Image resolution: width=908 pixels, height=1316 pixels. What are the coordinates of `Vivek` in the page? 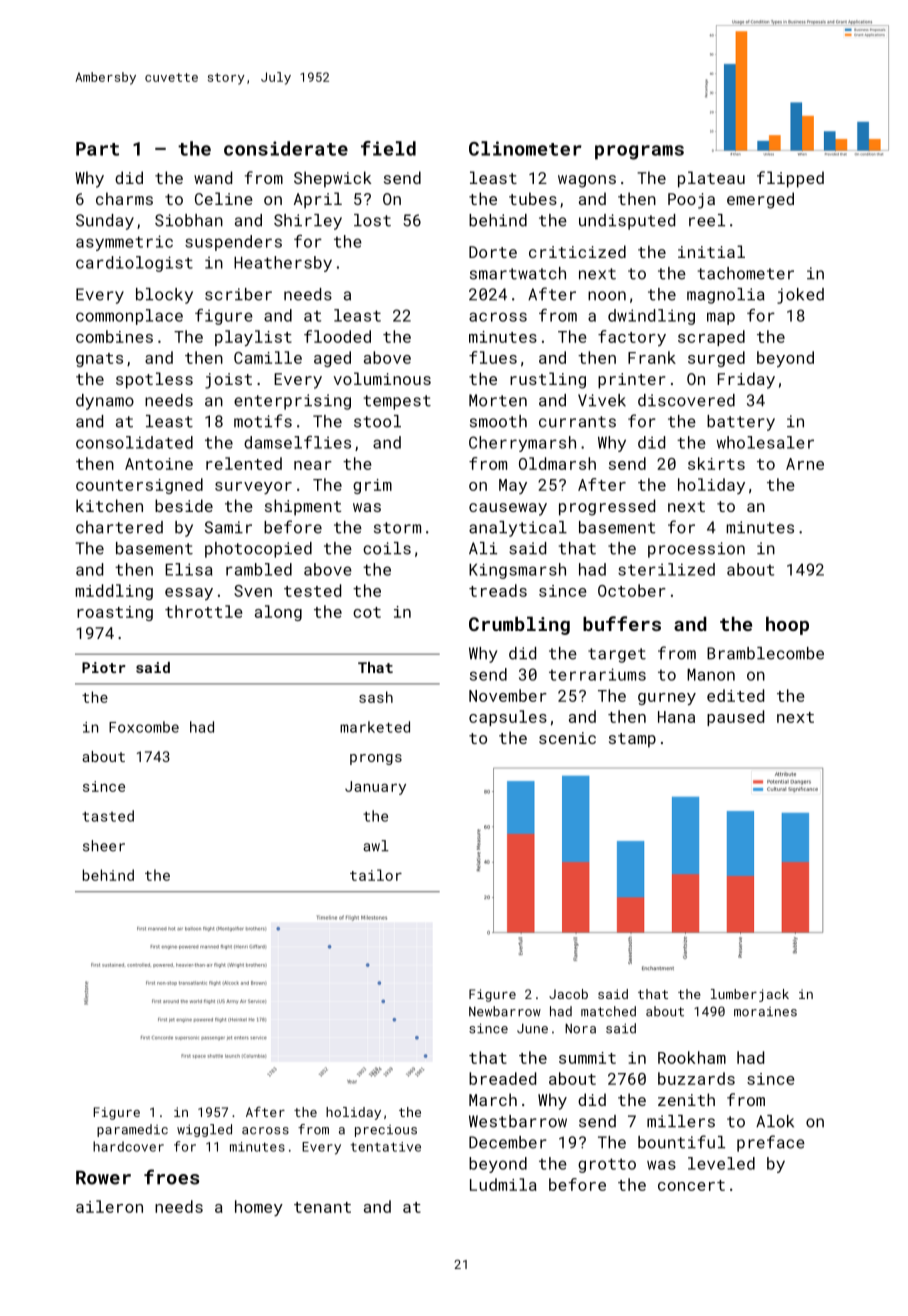 It's located at (602, 400).
